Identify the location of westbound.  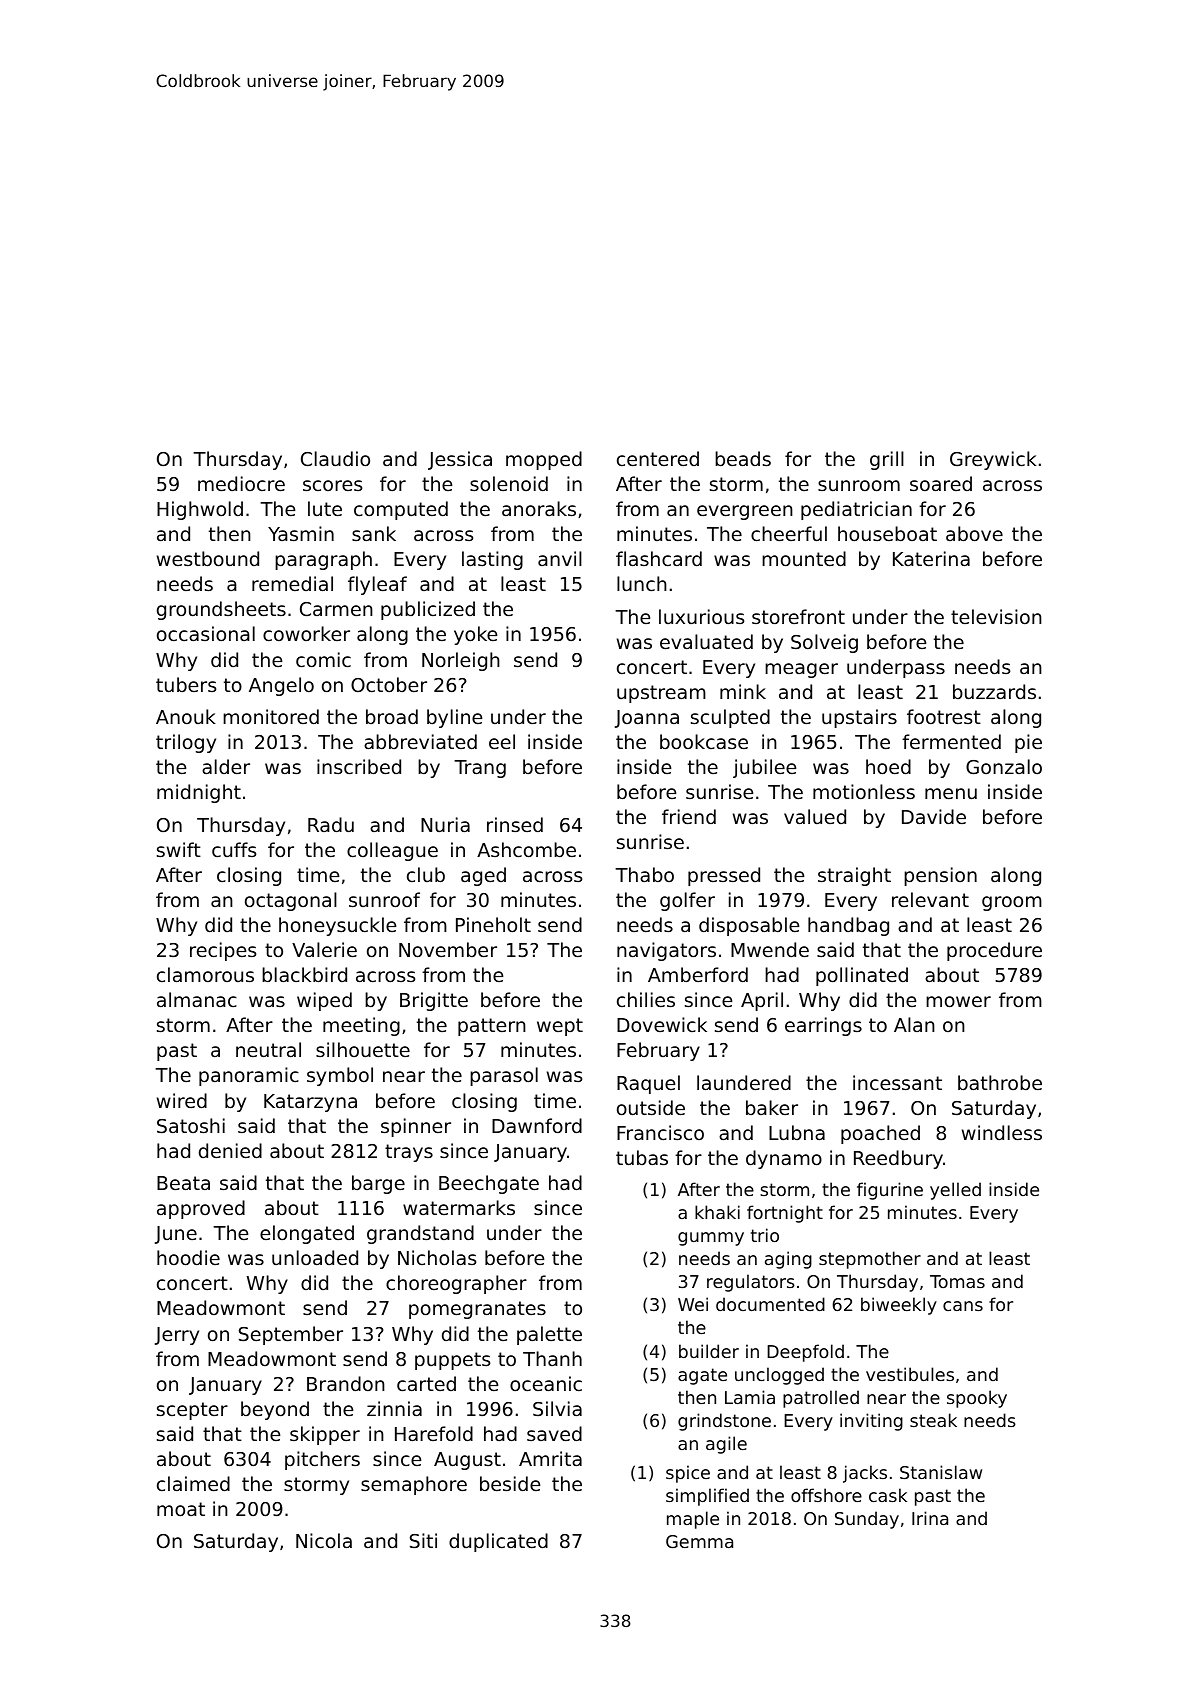
(208, 558).
